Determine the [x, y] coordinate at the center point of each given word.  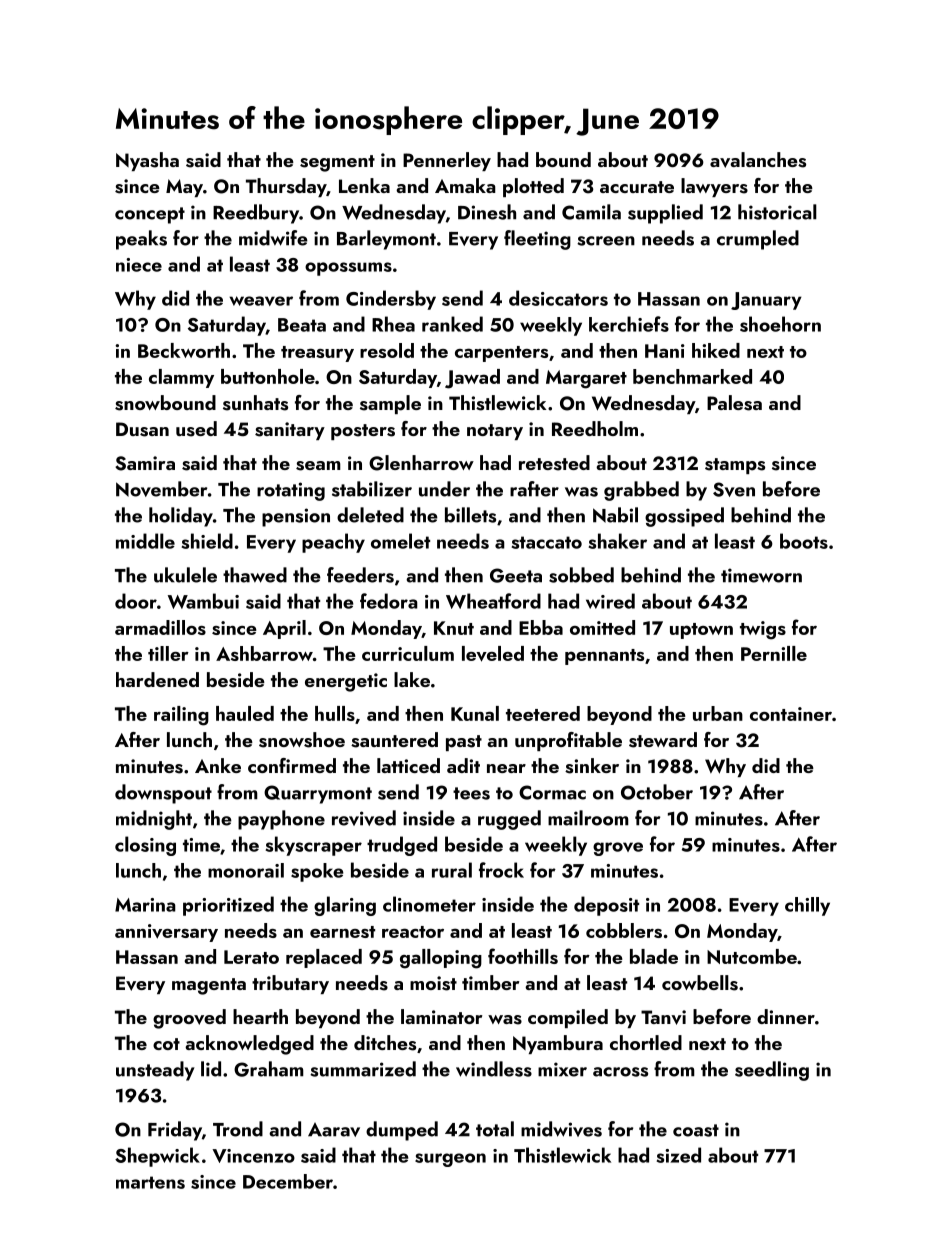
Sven [734, 489]
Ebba [541, 627]
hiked [716, 350]
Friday [175, 1131]
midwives [561, 1129]
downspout [163, 794]
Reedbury [256, 214]
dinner [786, 1016]
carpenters [501, 354]
